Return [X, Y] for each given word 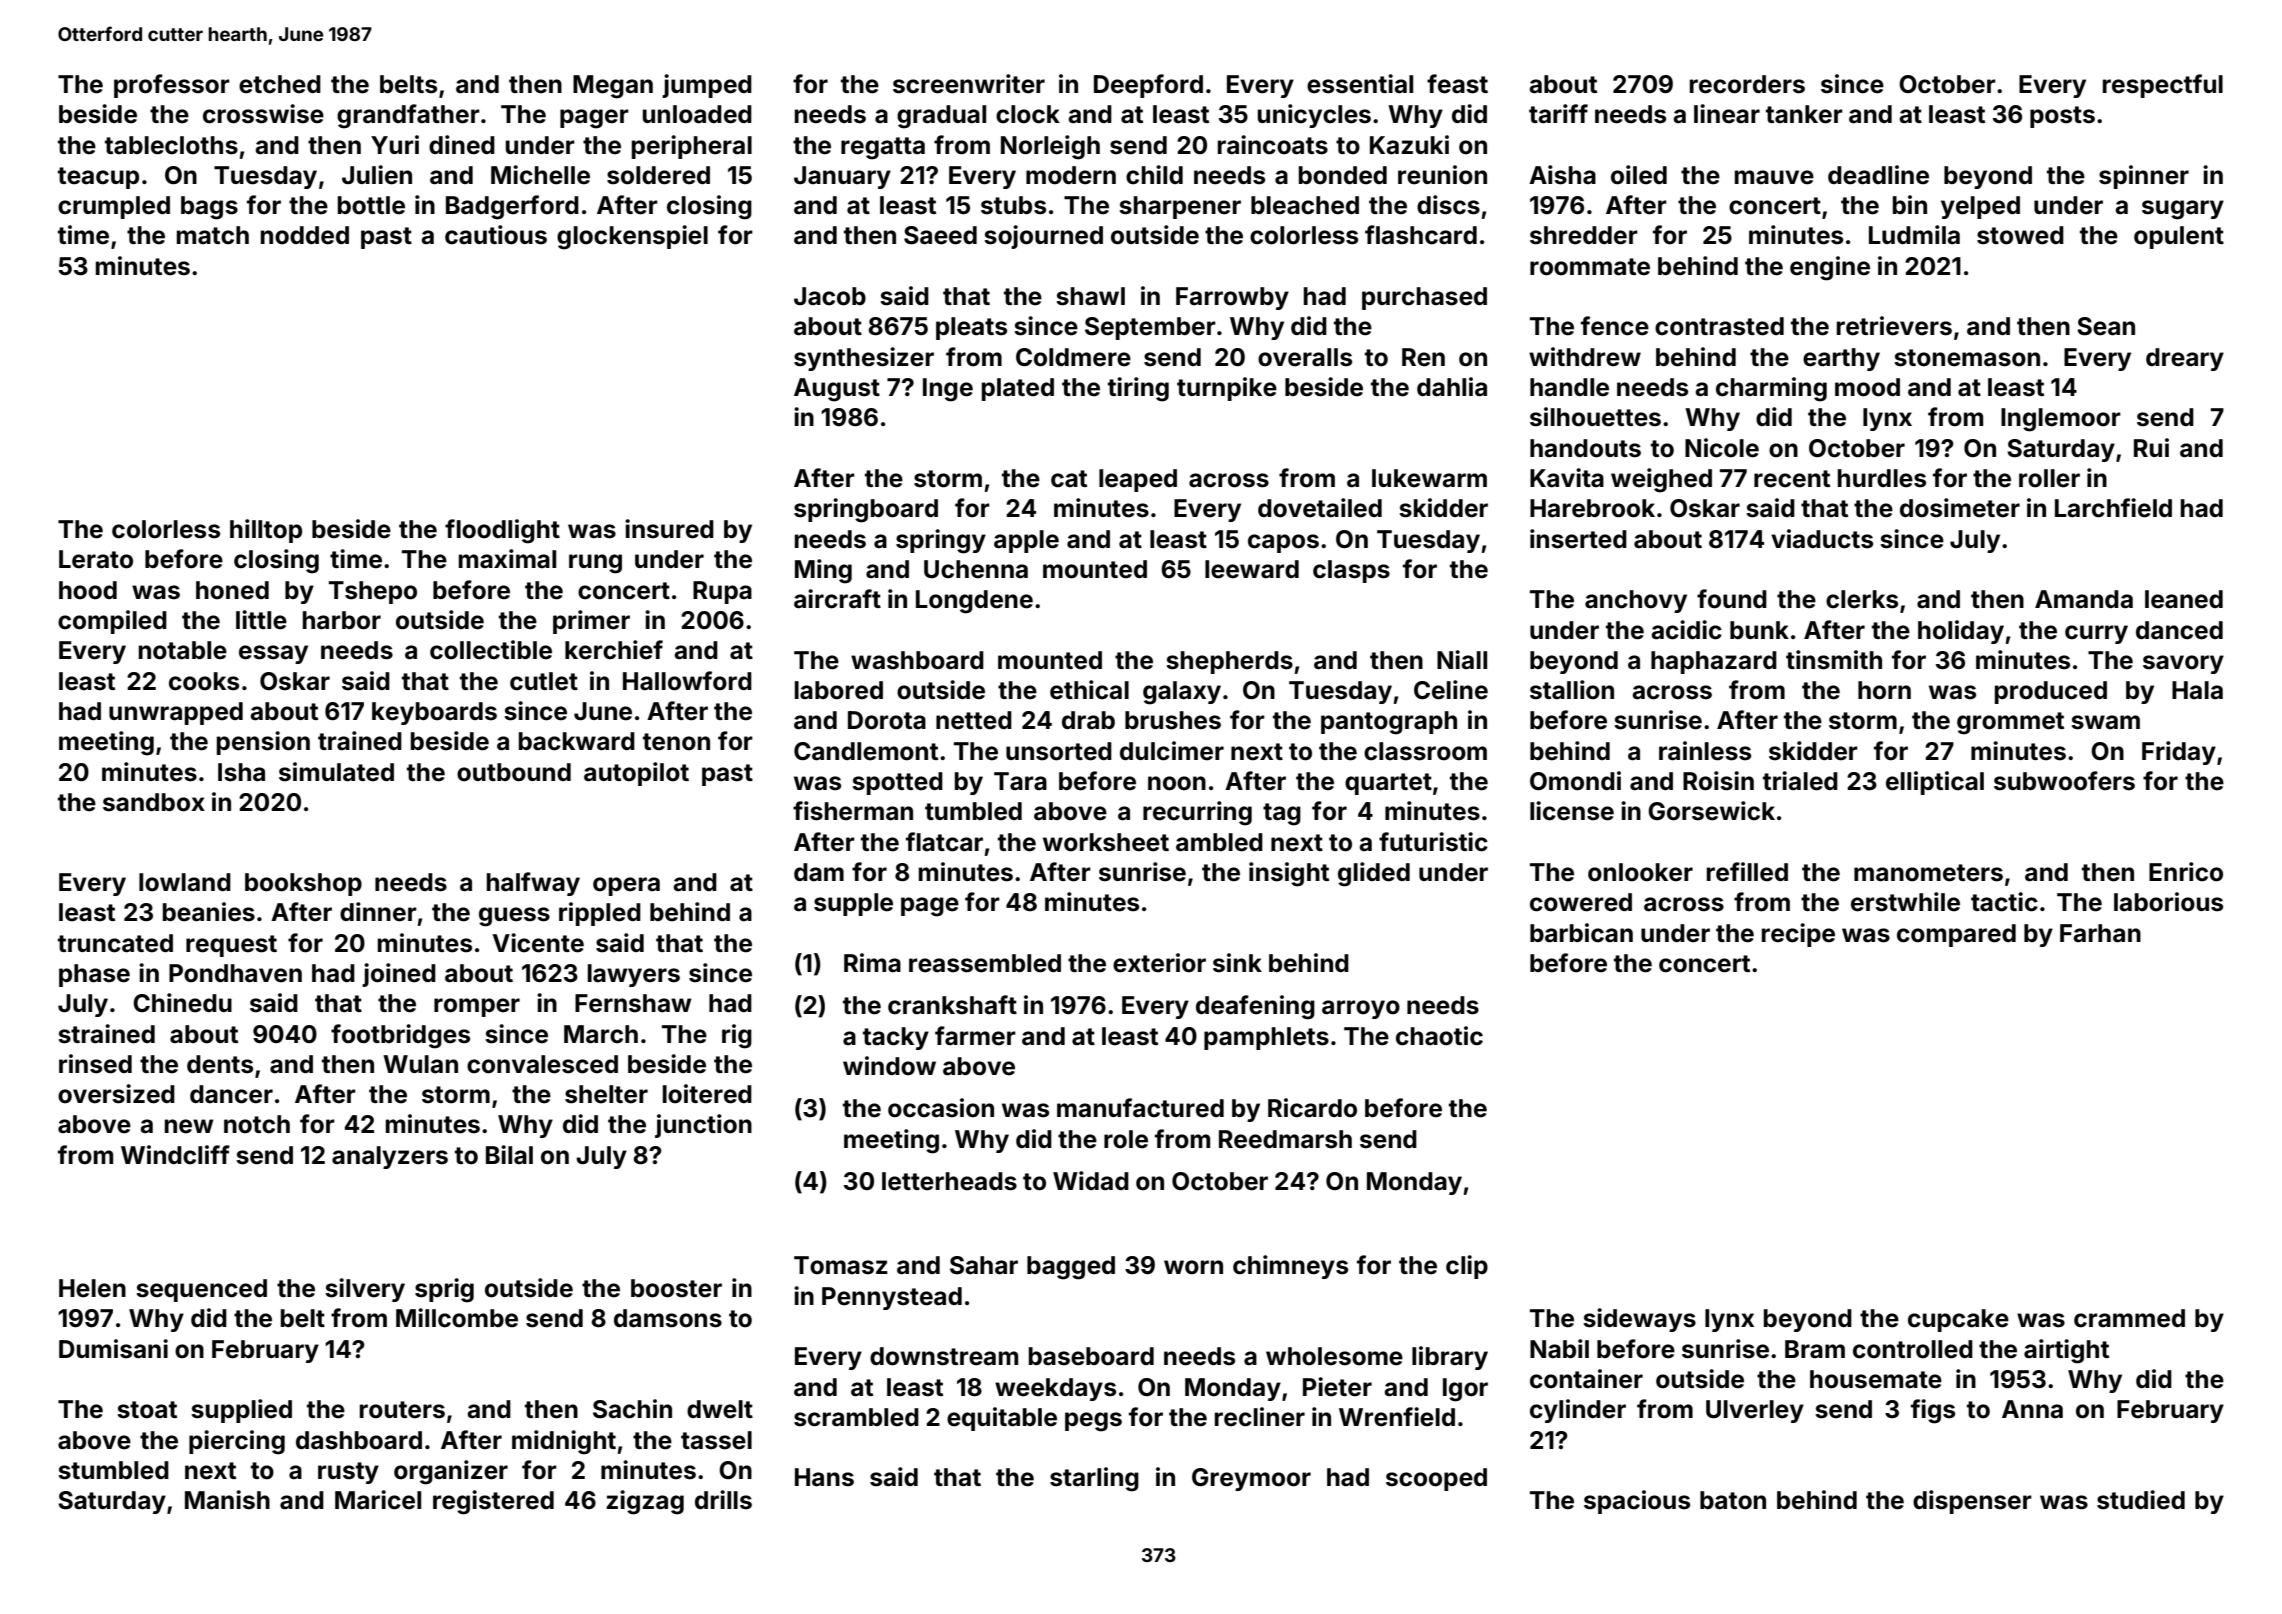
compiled [112, 622]
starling [1094, 1479]
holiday [1961, 632]
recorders [1747, 84]
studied [2141, 1500]
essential [1360, 84]
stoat [147, 1410]
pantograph [1389, 723]
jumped [707, 86]
